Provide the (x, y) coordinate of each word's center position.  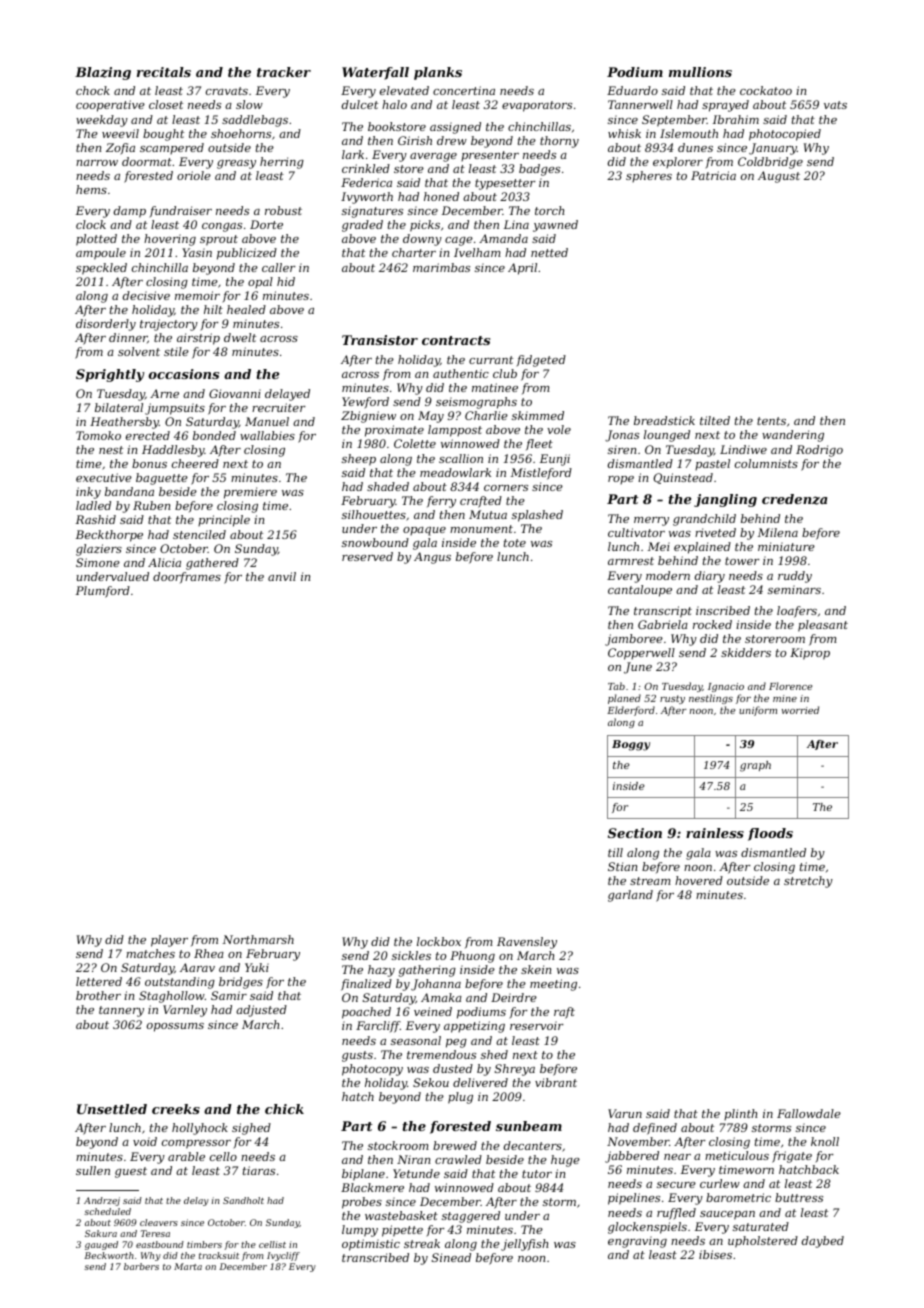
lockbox (439, 941)
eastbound (160, 1244)
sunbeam (529, 1126)
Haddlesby (173, 451)
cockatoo (766, 90)
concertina (464, 90)
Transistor (380, 340)
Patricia (713, 175)
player (169, 941)
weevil (120, 133)
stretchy (808, 882)
